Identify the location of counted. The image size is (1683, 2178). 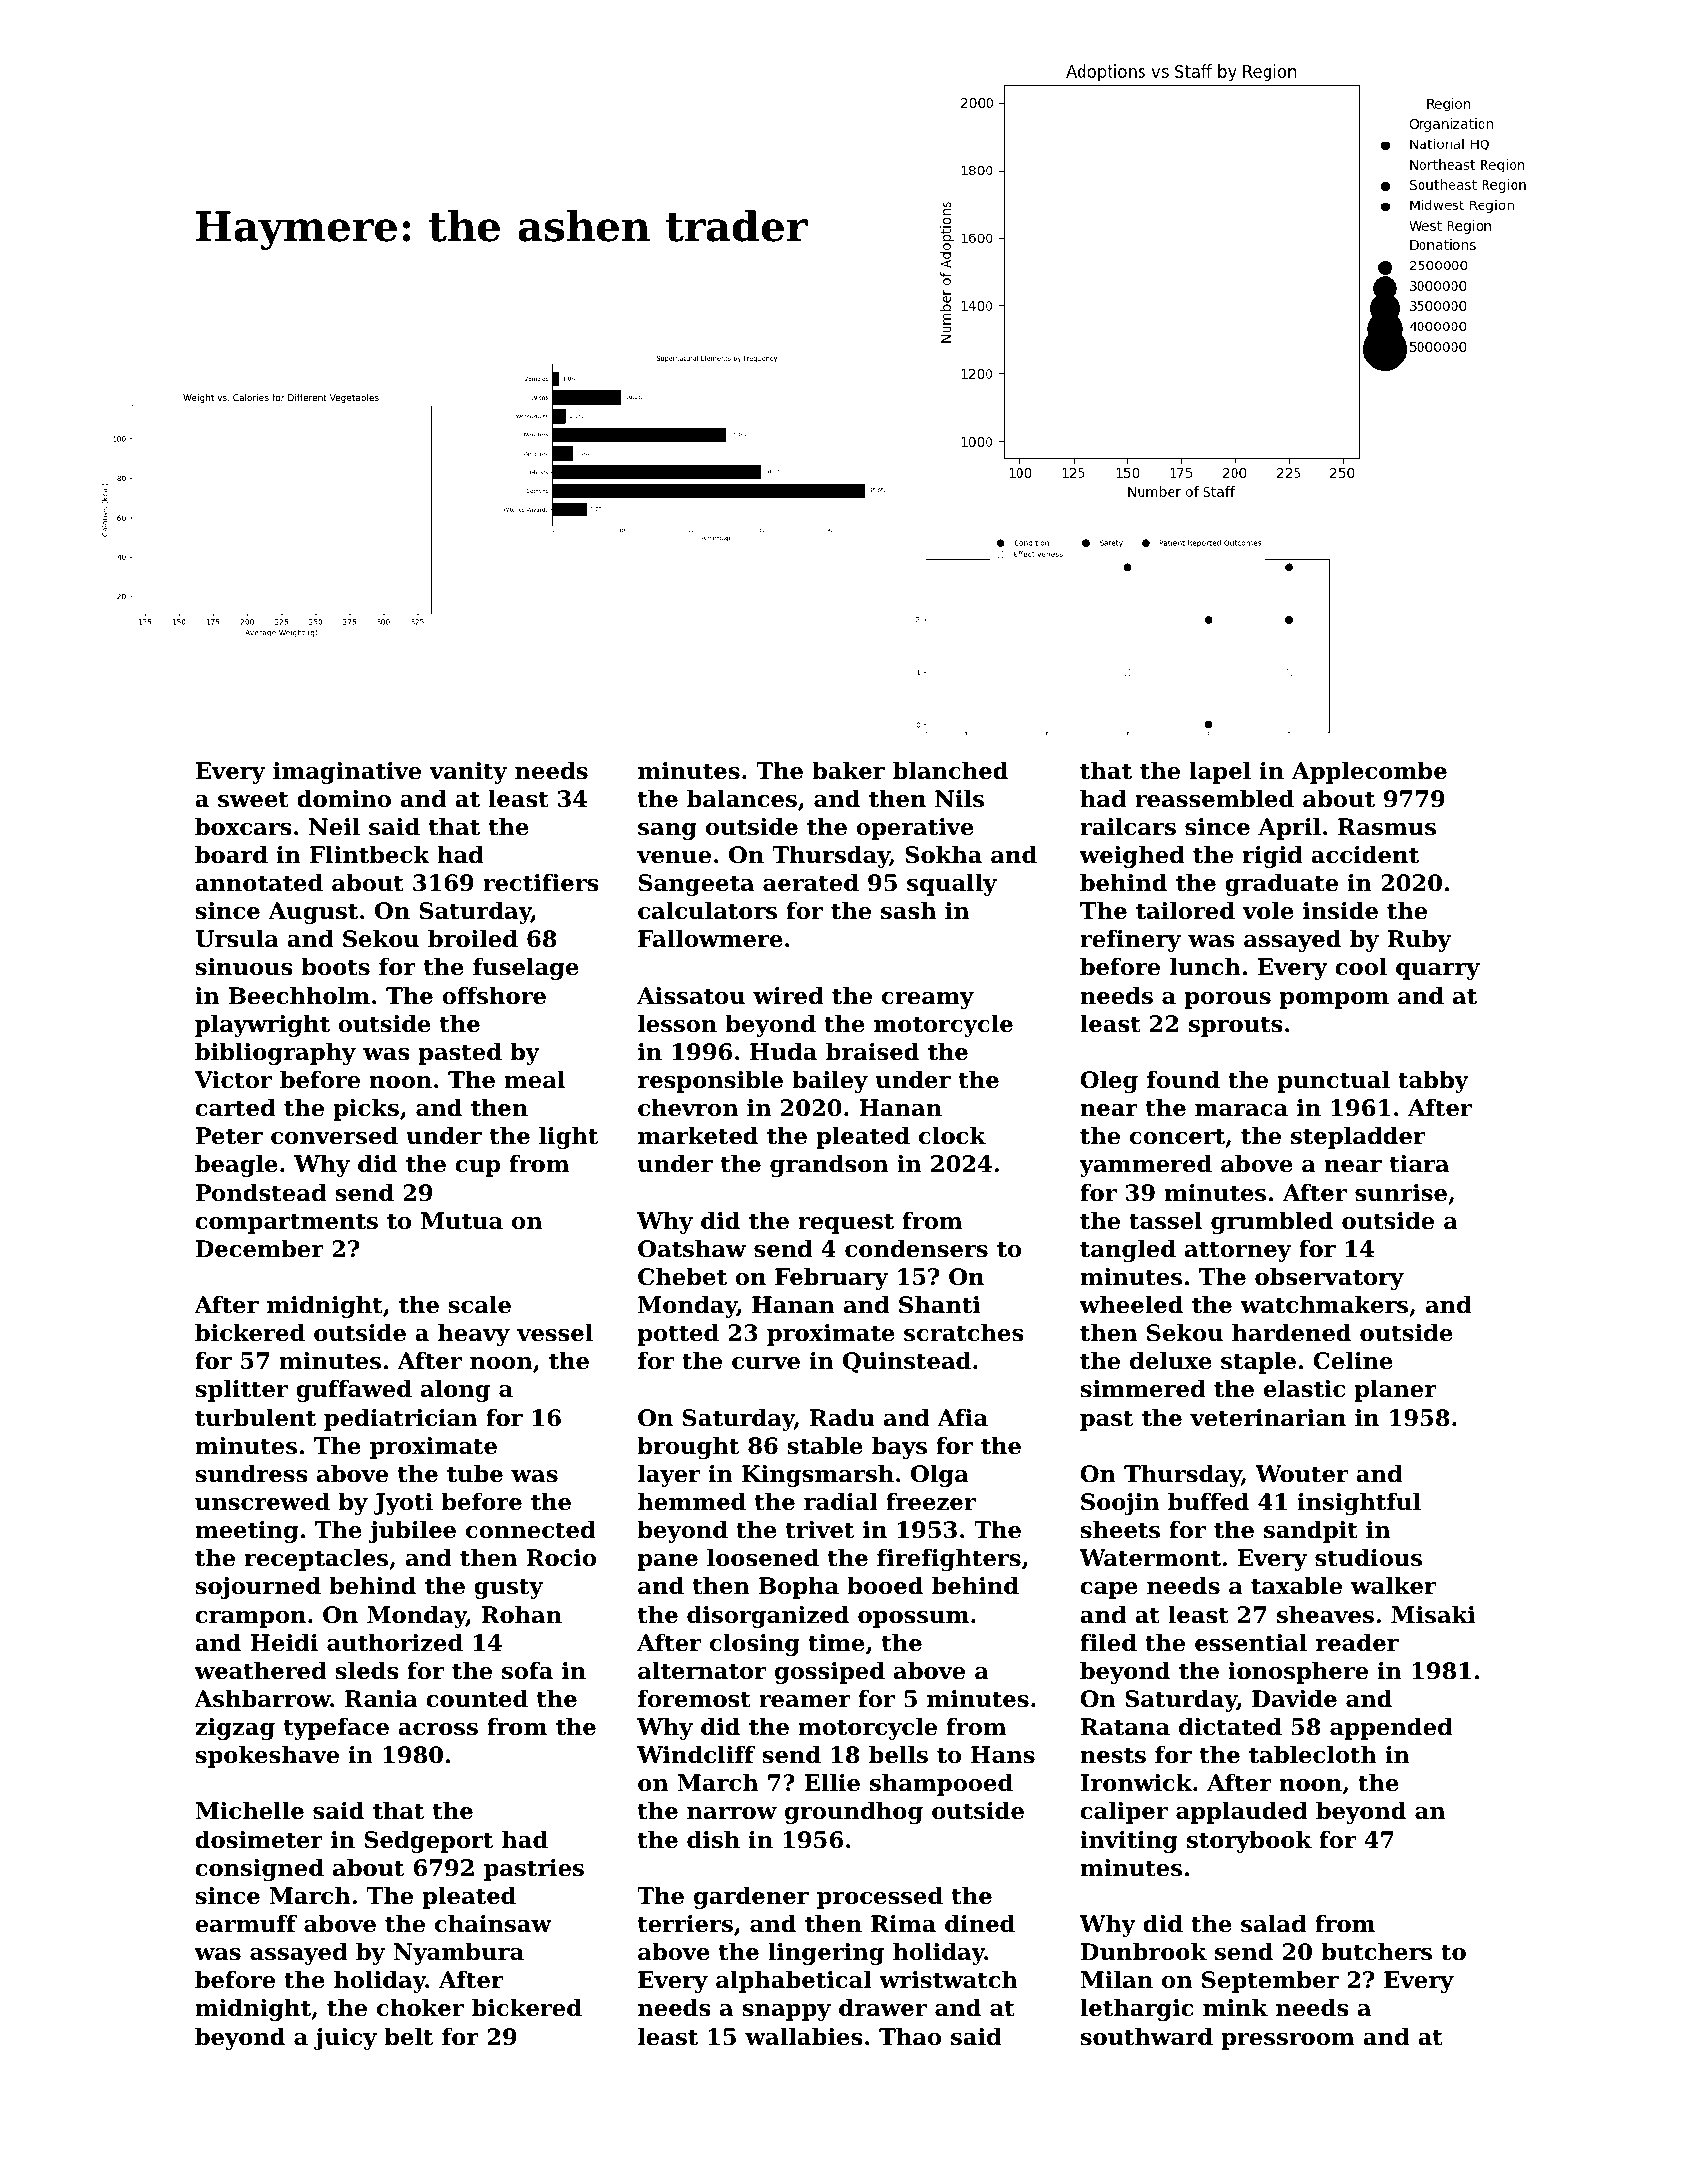
(477, 1699).
